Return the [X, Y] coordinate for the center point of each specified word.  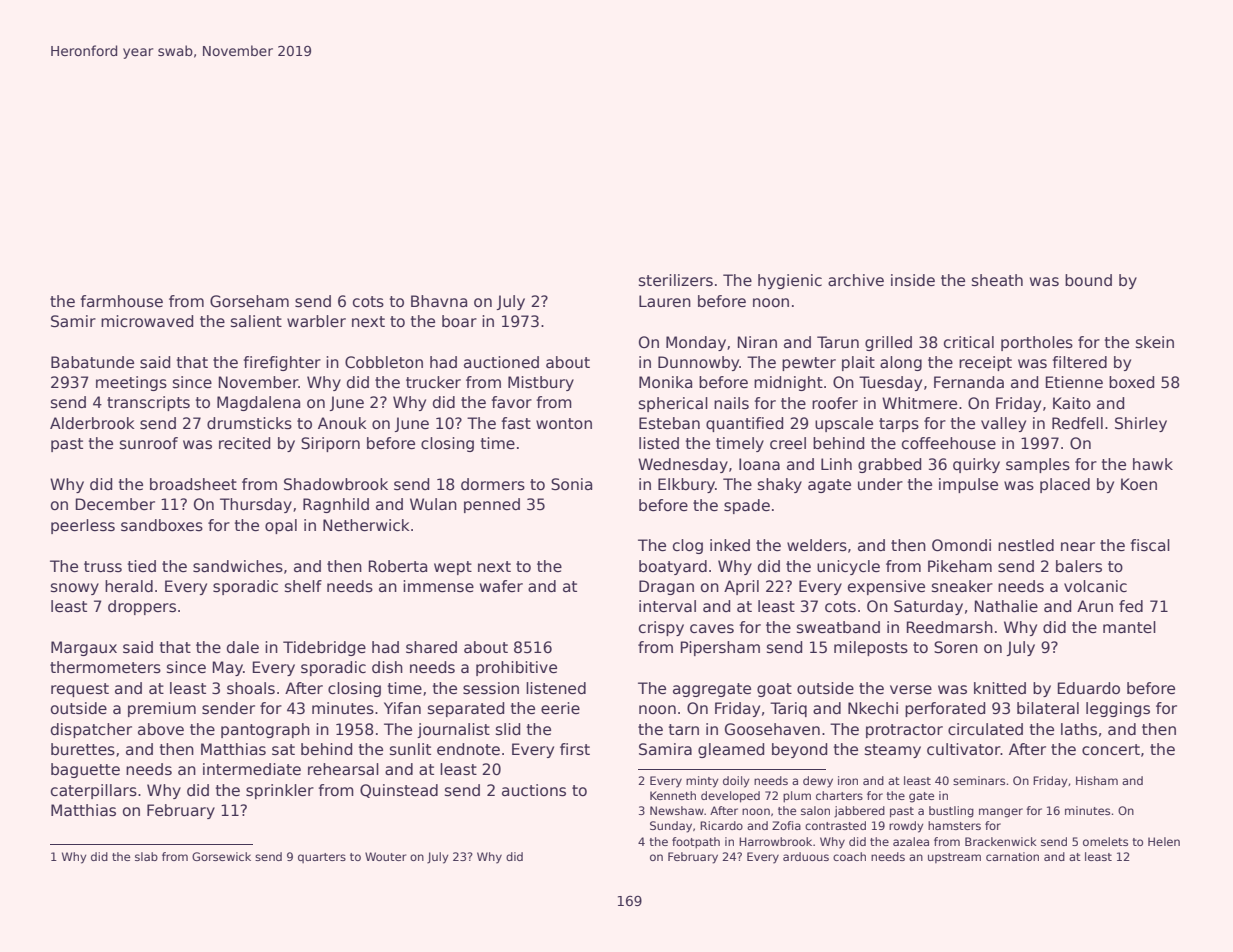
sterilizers [676, 280]
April [741, 587]
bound [1088, 280]
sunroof [149, 443]
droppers [142, 607]
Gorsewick [221, 856]
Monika [665, 382]
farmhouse [121, 301]
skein [1155, 342]
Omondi [961, 545]
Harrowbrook [775, 841]
